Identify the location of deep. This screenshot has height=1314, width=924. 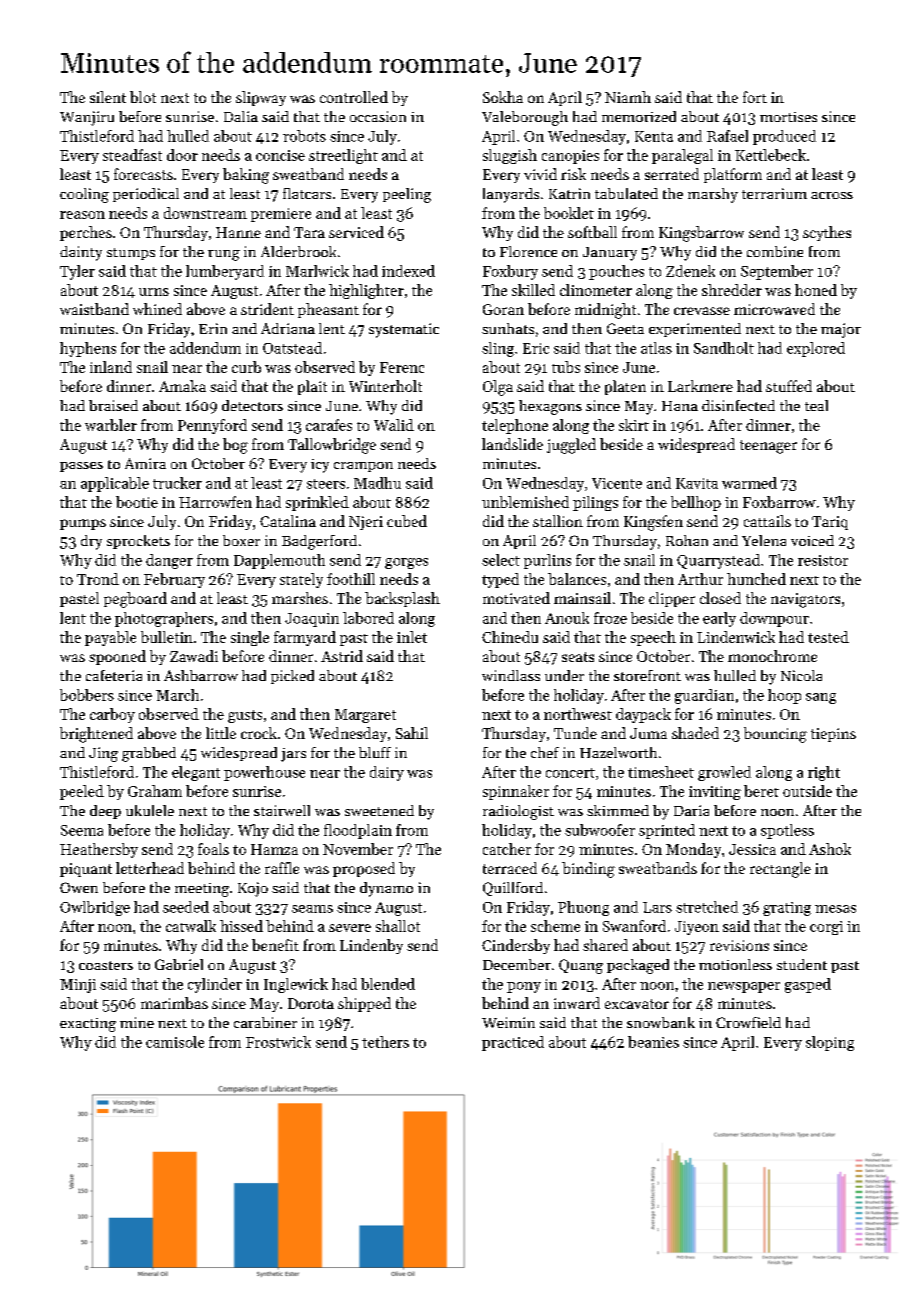
(105, 812).
